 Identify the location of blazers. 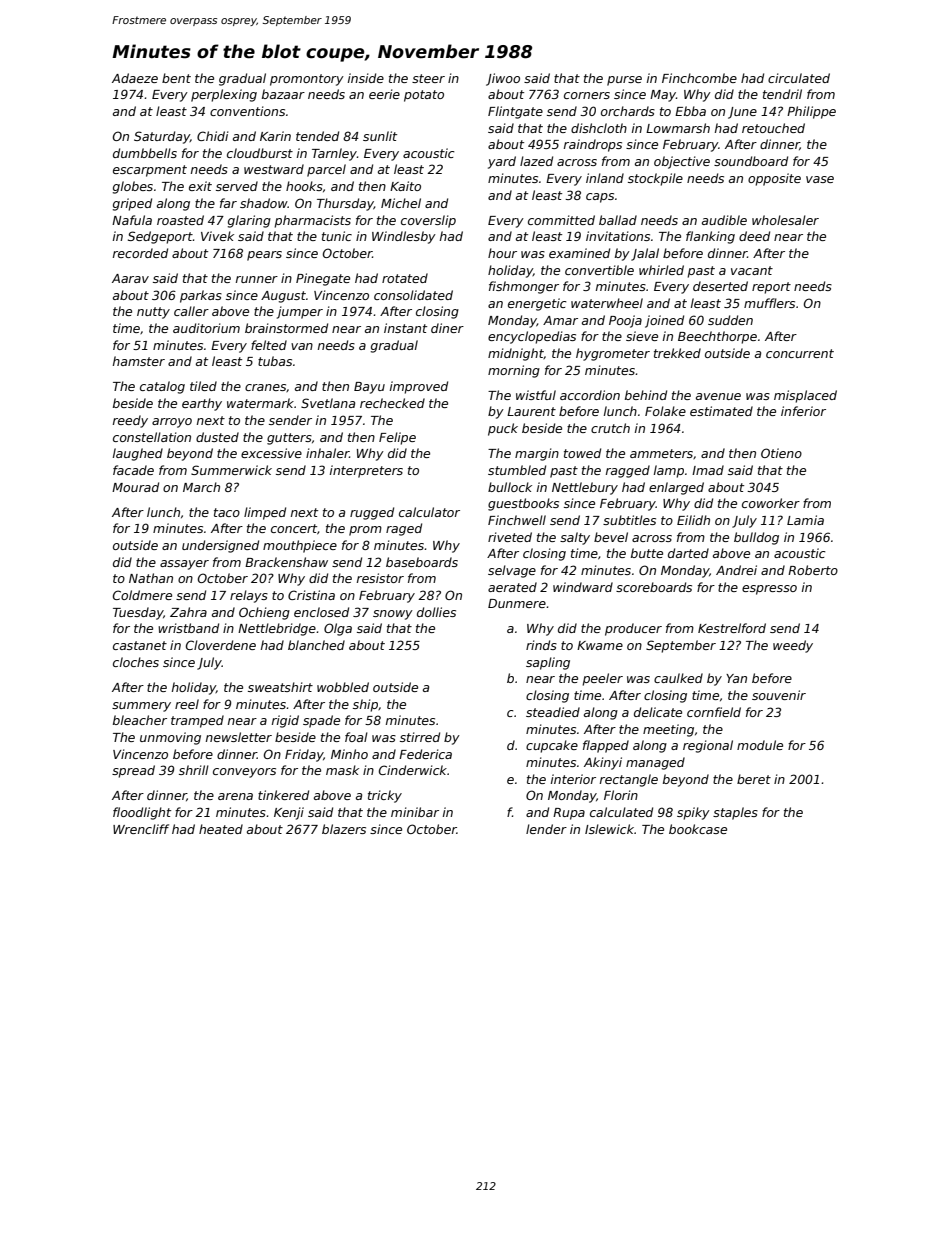
(344, 829).
